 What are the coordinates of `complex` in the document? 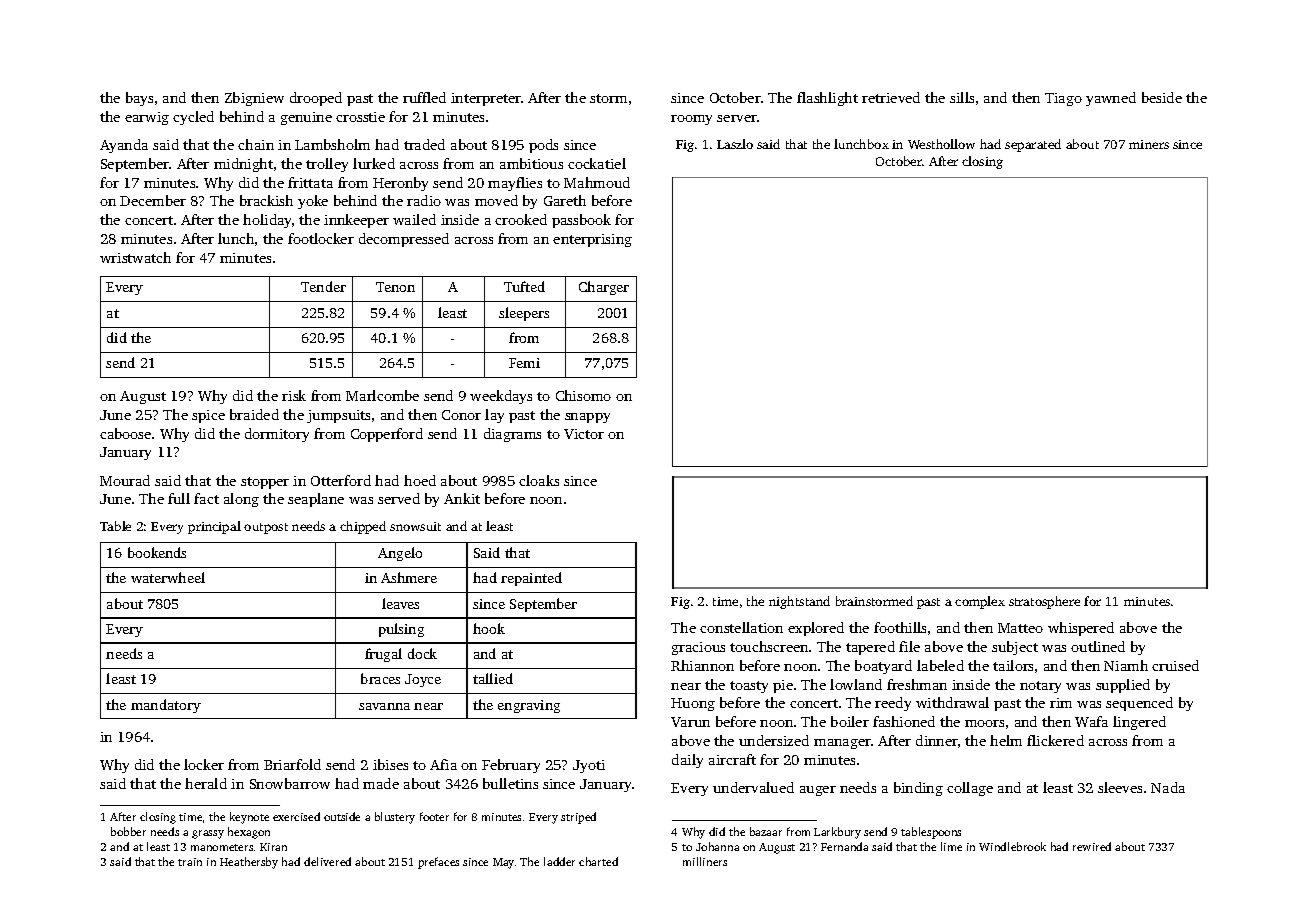 It's located at (980, 602).
